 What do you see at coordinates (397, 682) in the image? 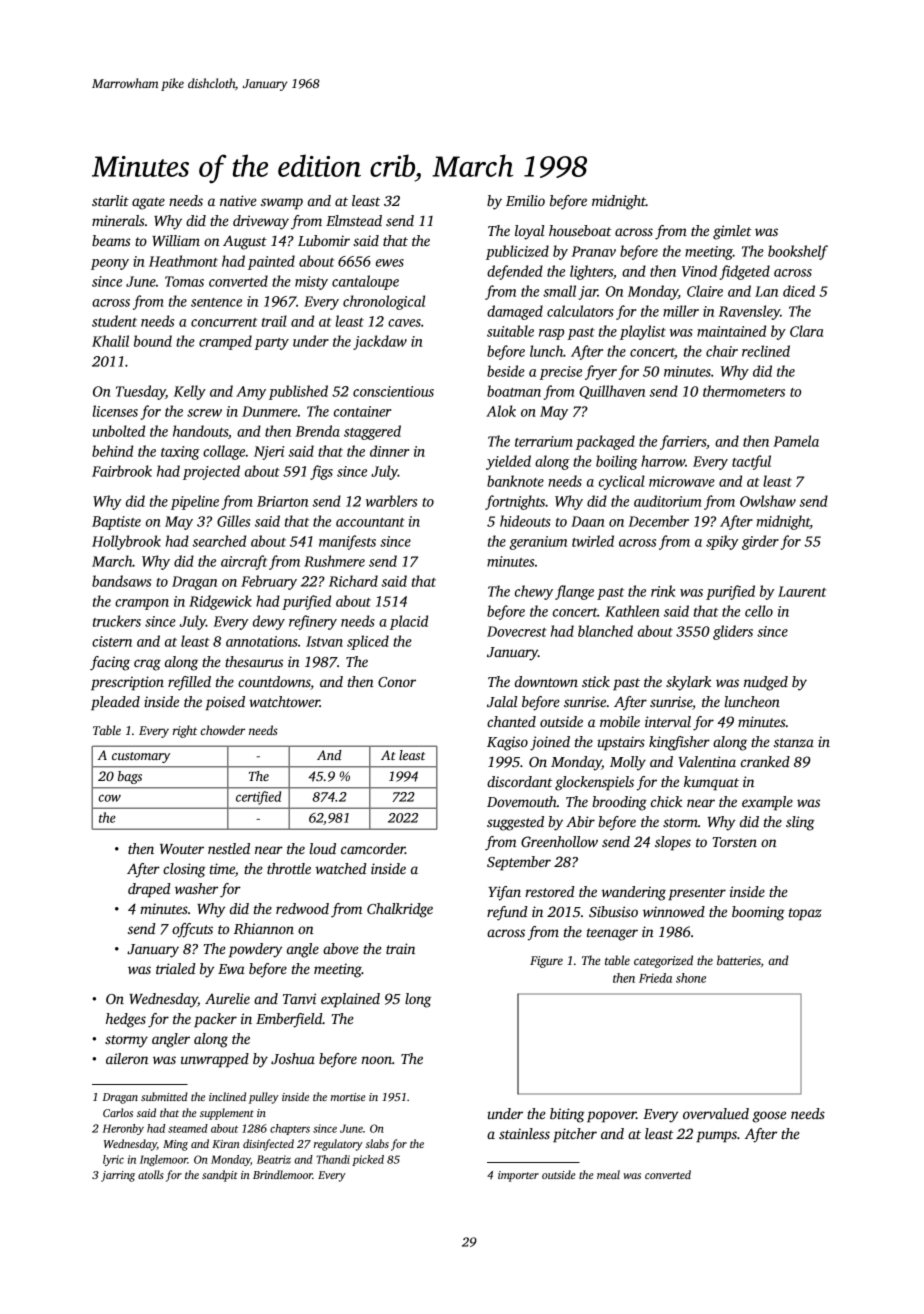
I see `Conor` at bounding box center [397, 682].
